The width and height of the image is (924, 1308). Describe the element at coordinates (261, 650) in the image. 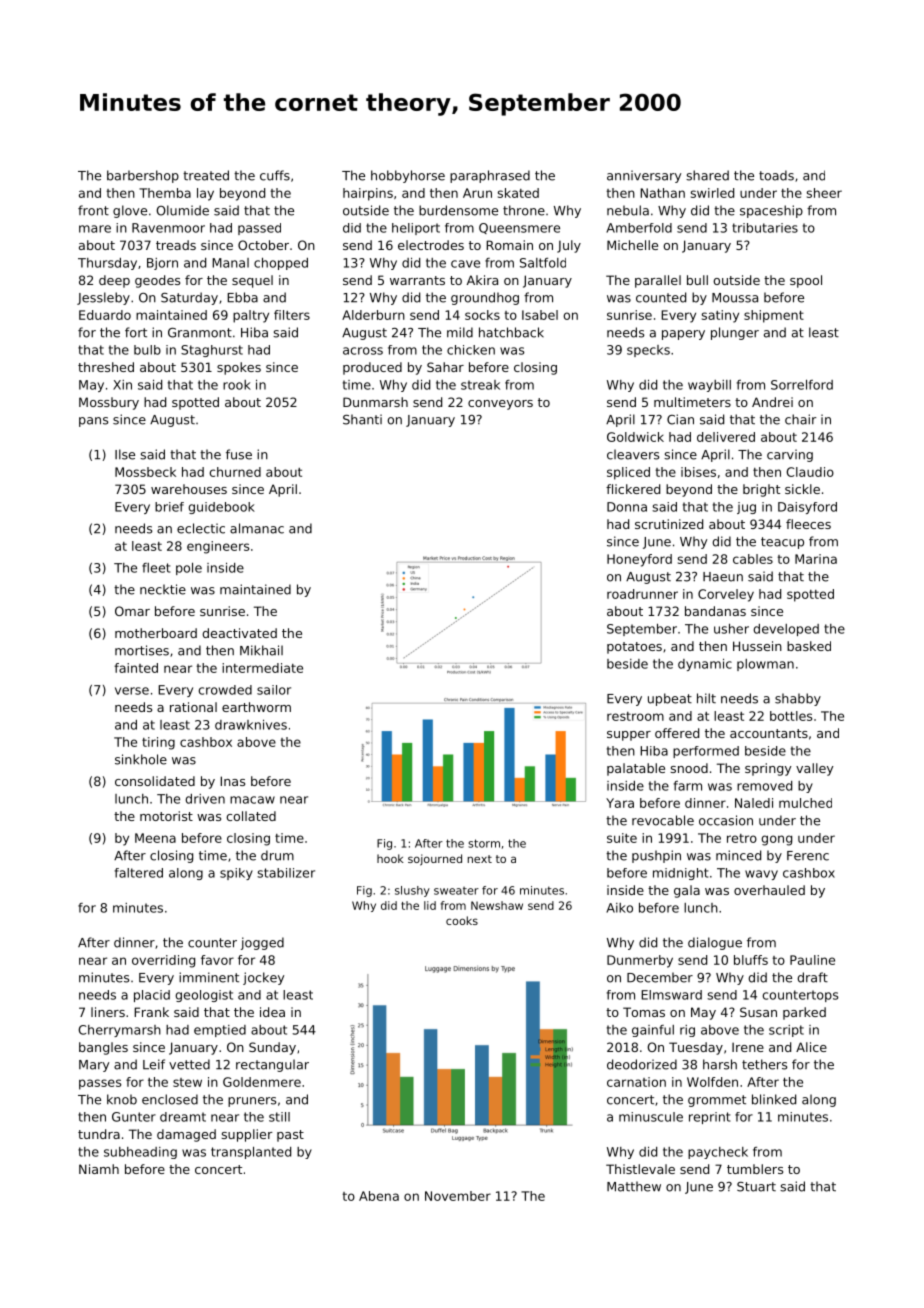

I see `Mikhail` at that location.
